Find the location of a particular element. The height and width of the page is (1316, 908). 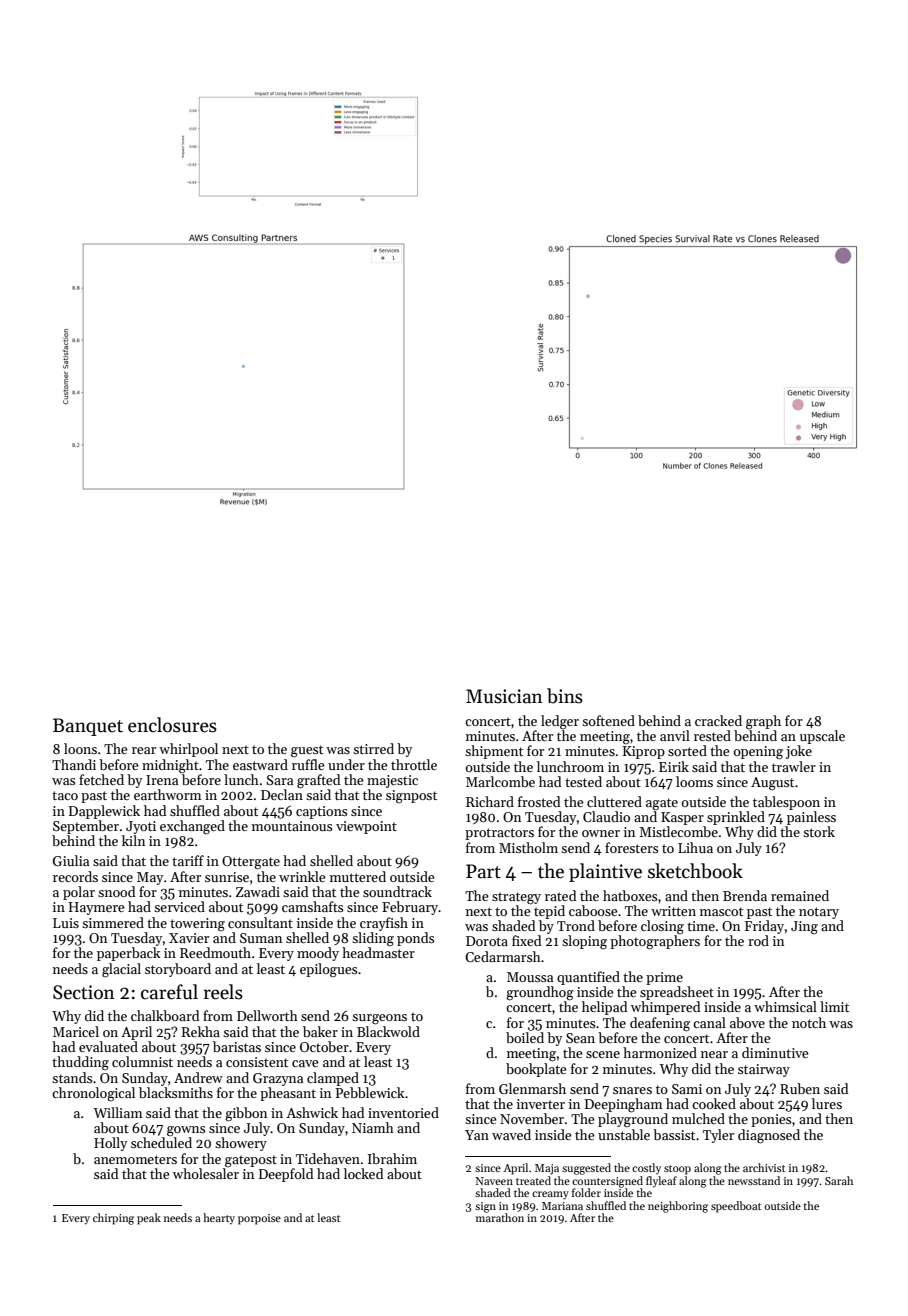

clamped is located at coordinates (333, 1079).
